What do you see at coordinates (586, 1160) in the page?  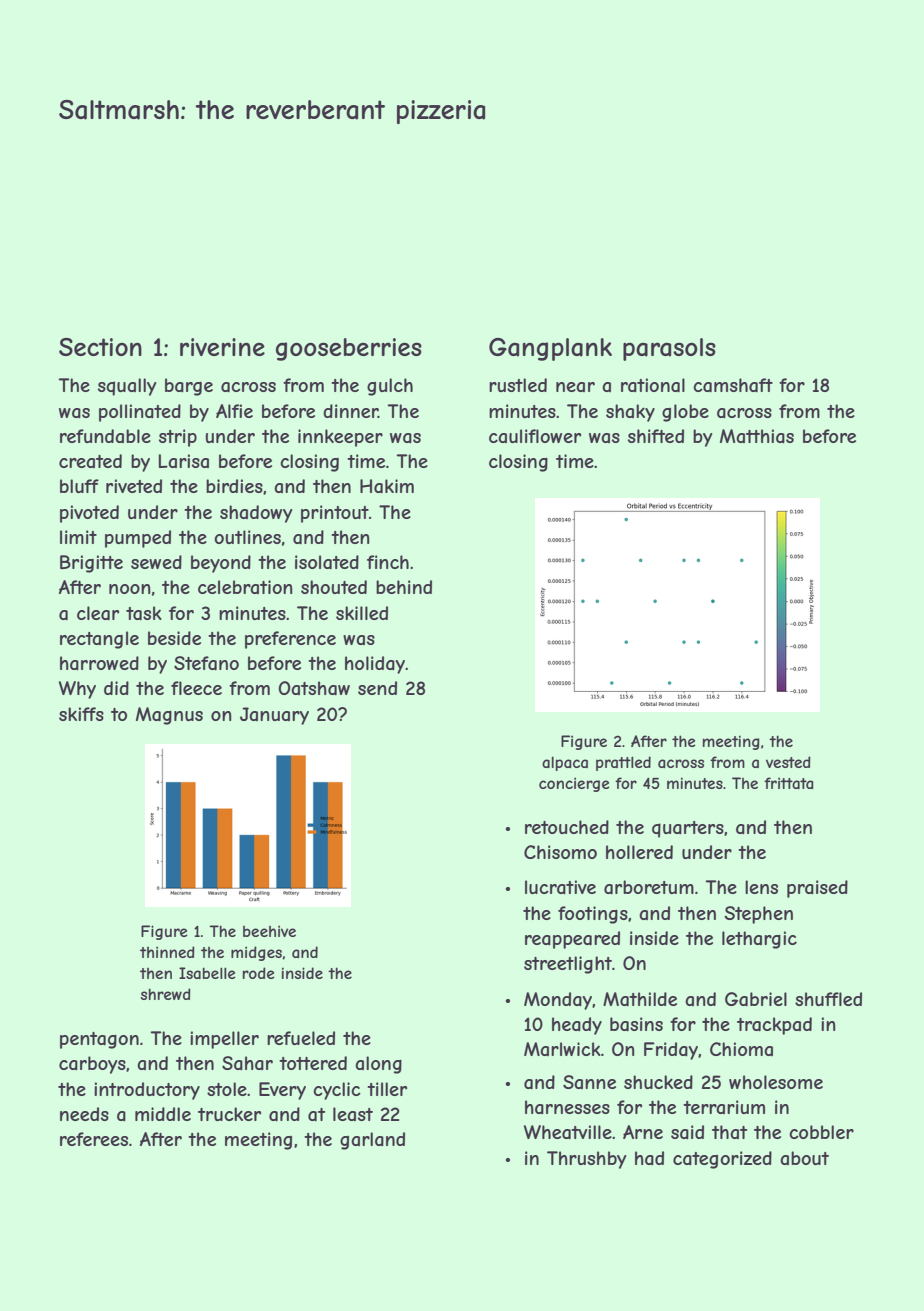 I see `Thrushby` at bounding box center [586, 1160].
